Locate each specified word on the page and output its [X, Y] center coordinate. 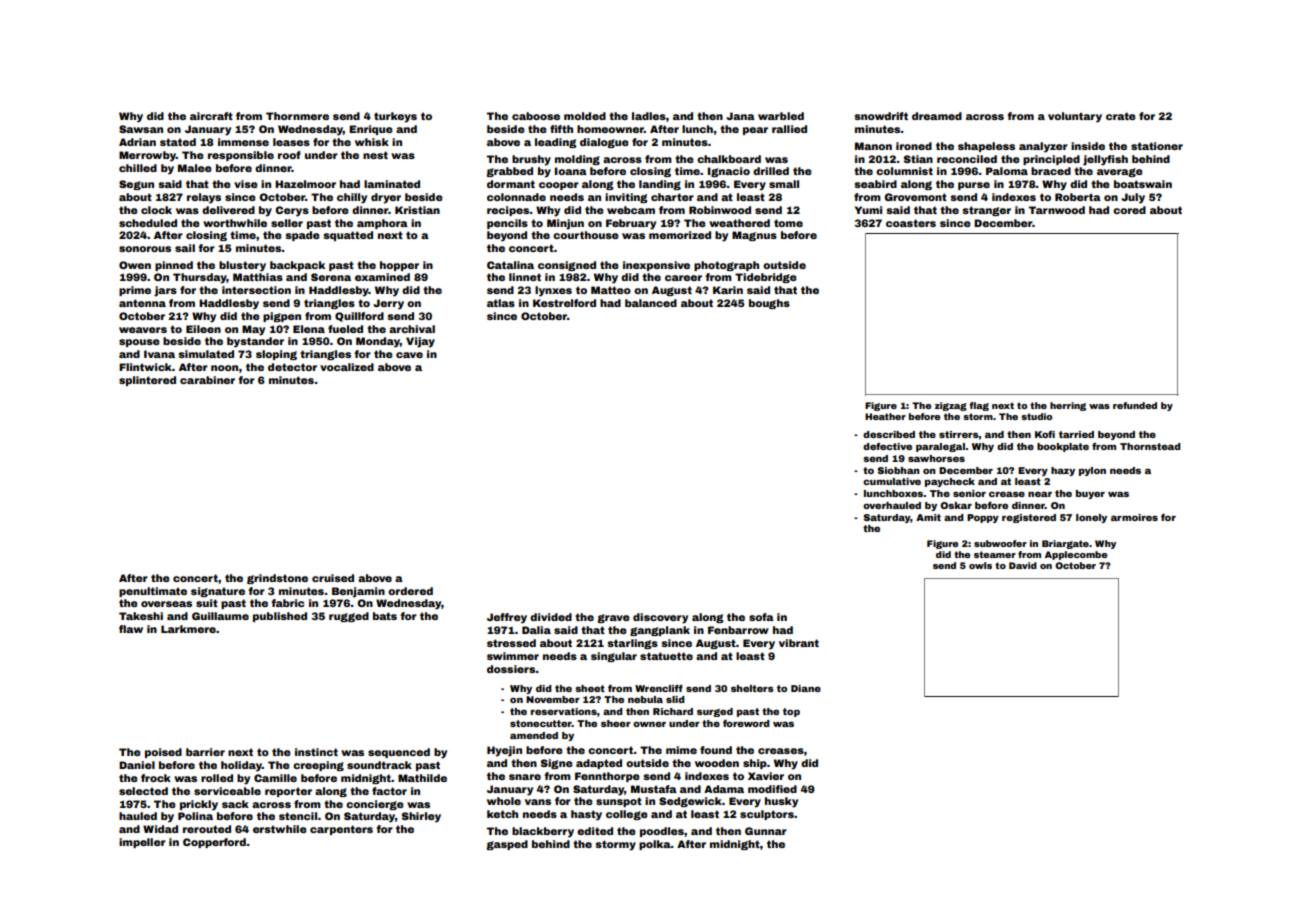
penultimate [153, 592]
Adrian [137, 142]
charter [672, 197]
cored [1129, 210]
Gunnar [766, 831]
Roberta [1078, 197]
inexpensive [656, 266]
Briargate [1065, 544]
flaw [131, 629]
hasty [586, 815]
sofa [761, 617]
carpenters [341, 830]
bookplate [1063, 447]
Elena [309, 329]
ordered [410, 591]
